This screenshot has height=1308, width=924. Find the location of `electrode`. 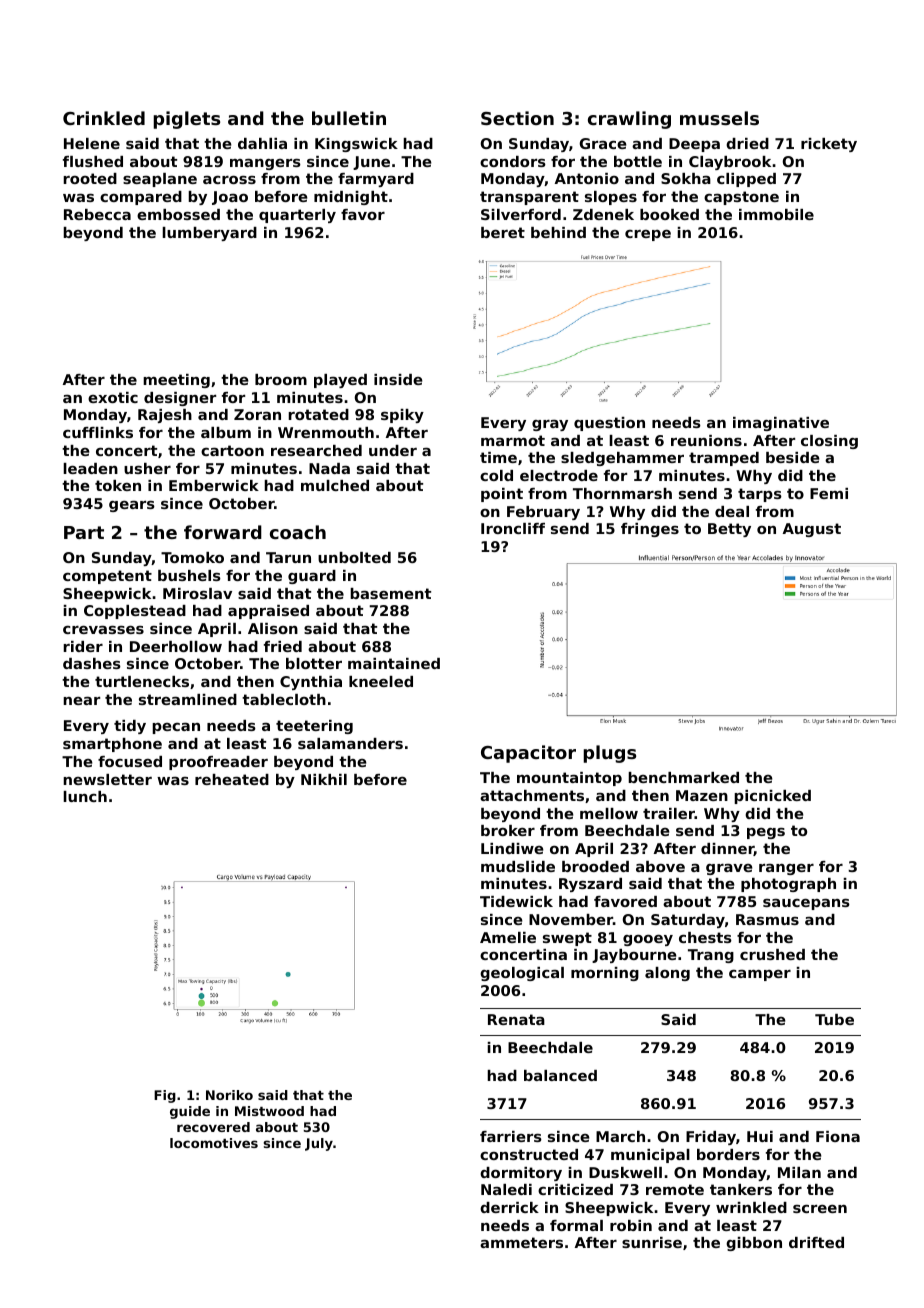

electrode is located at coordinates (559, 475).
